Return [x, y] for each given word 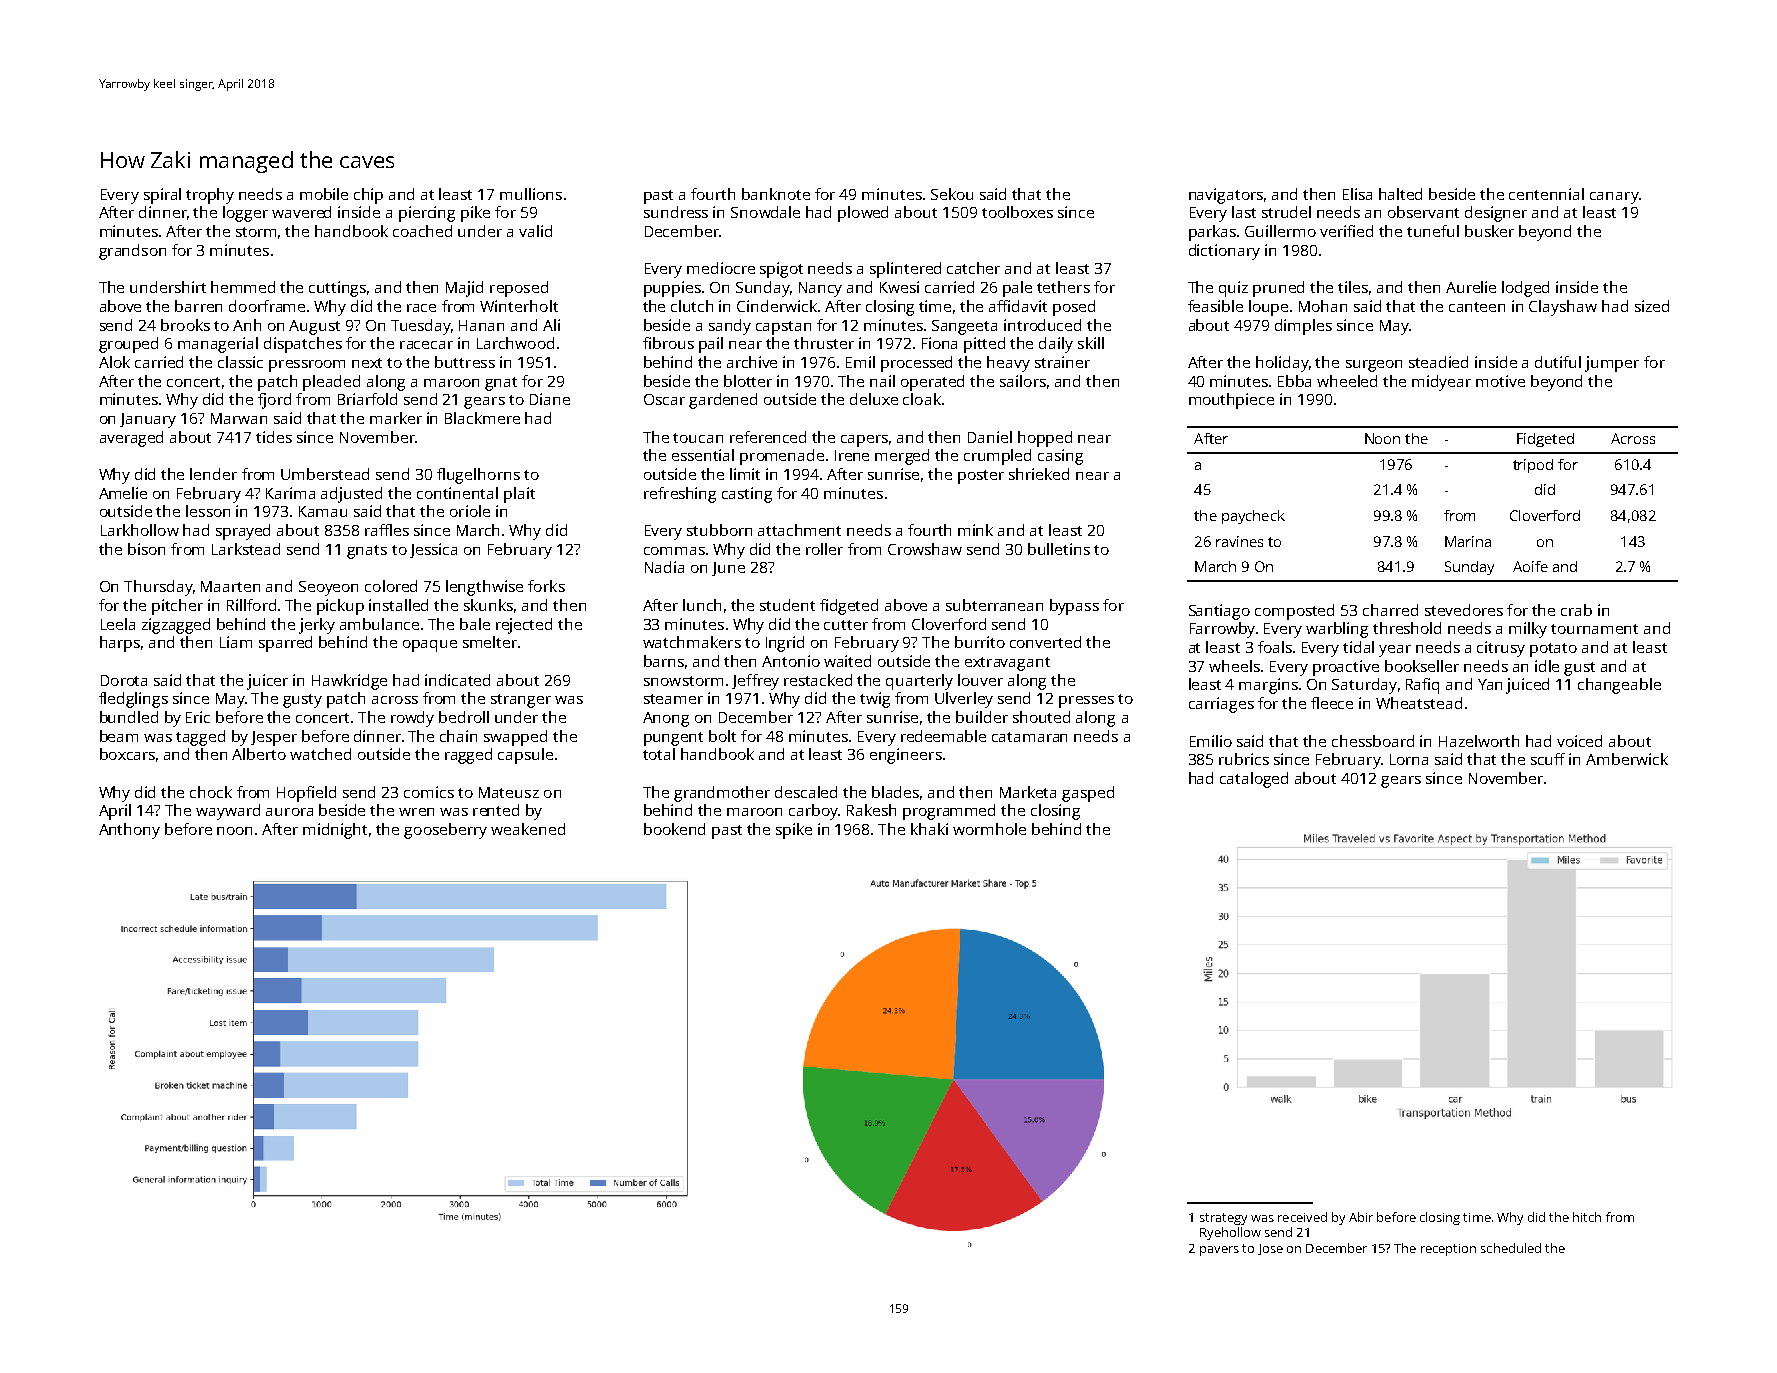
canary [1614, 198]
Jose [1270, 1249]
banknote [776, 194]
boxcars [127, 754]
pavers [1219, 1251]
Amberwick [1627, 759]
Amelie [123, 493]
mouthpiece [1231, 401]
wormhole [989, 829]
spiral [162, 196]
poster [981, 477]
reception [1448, 1250]
